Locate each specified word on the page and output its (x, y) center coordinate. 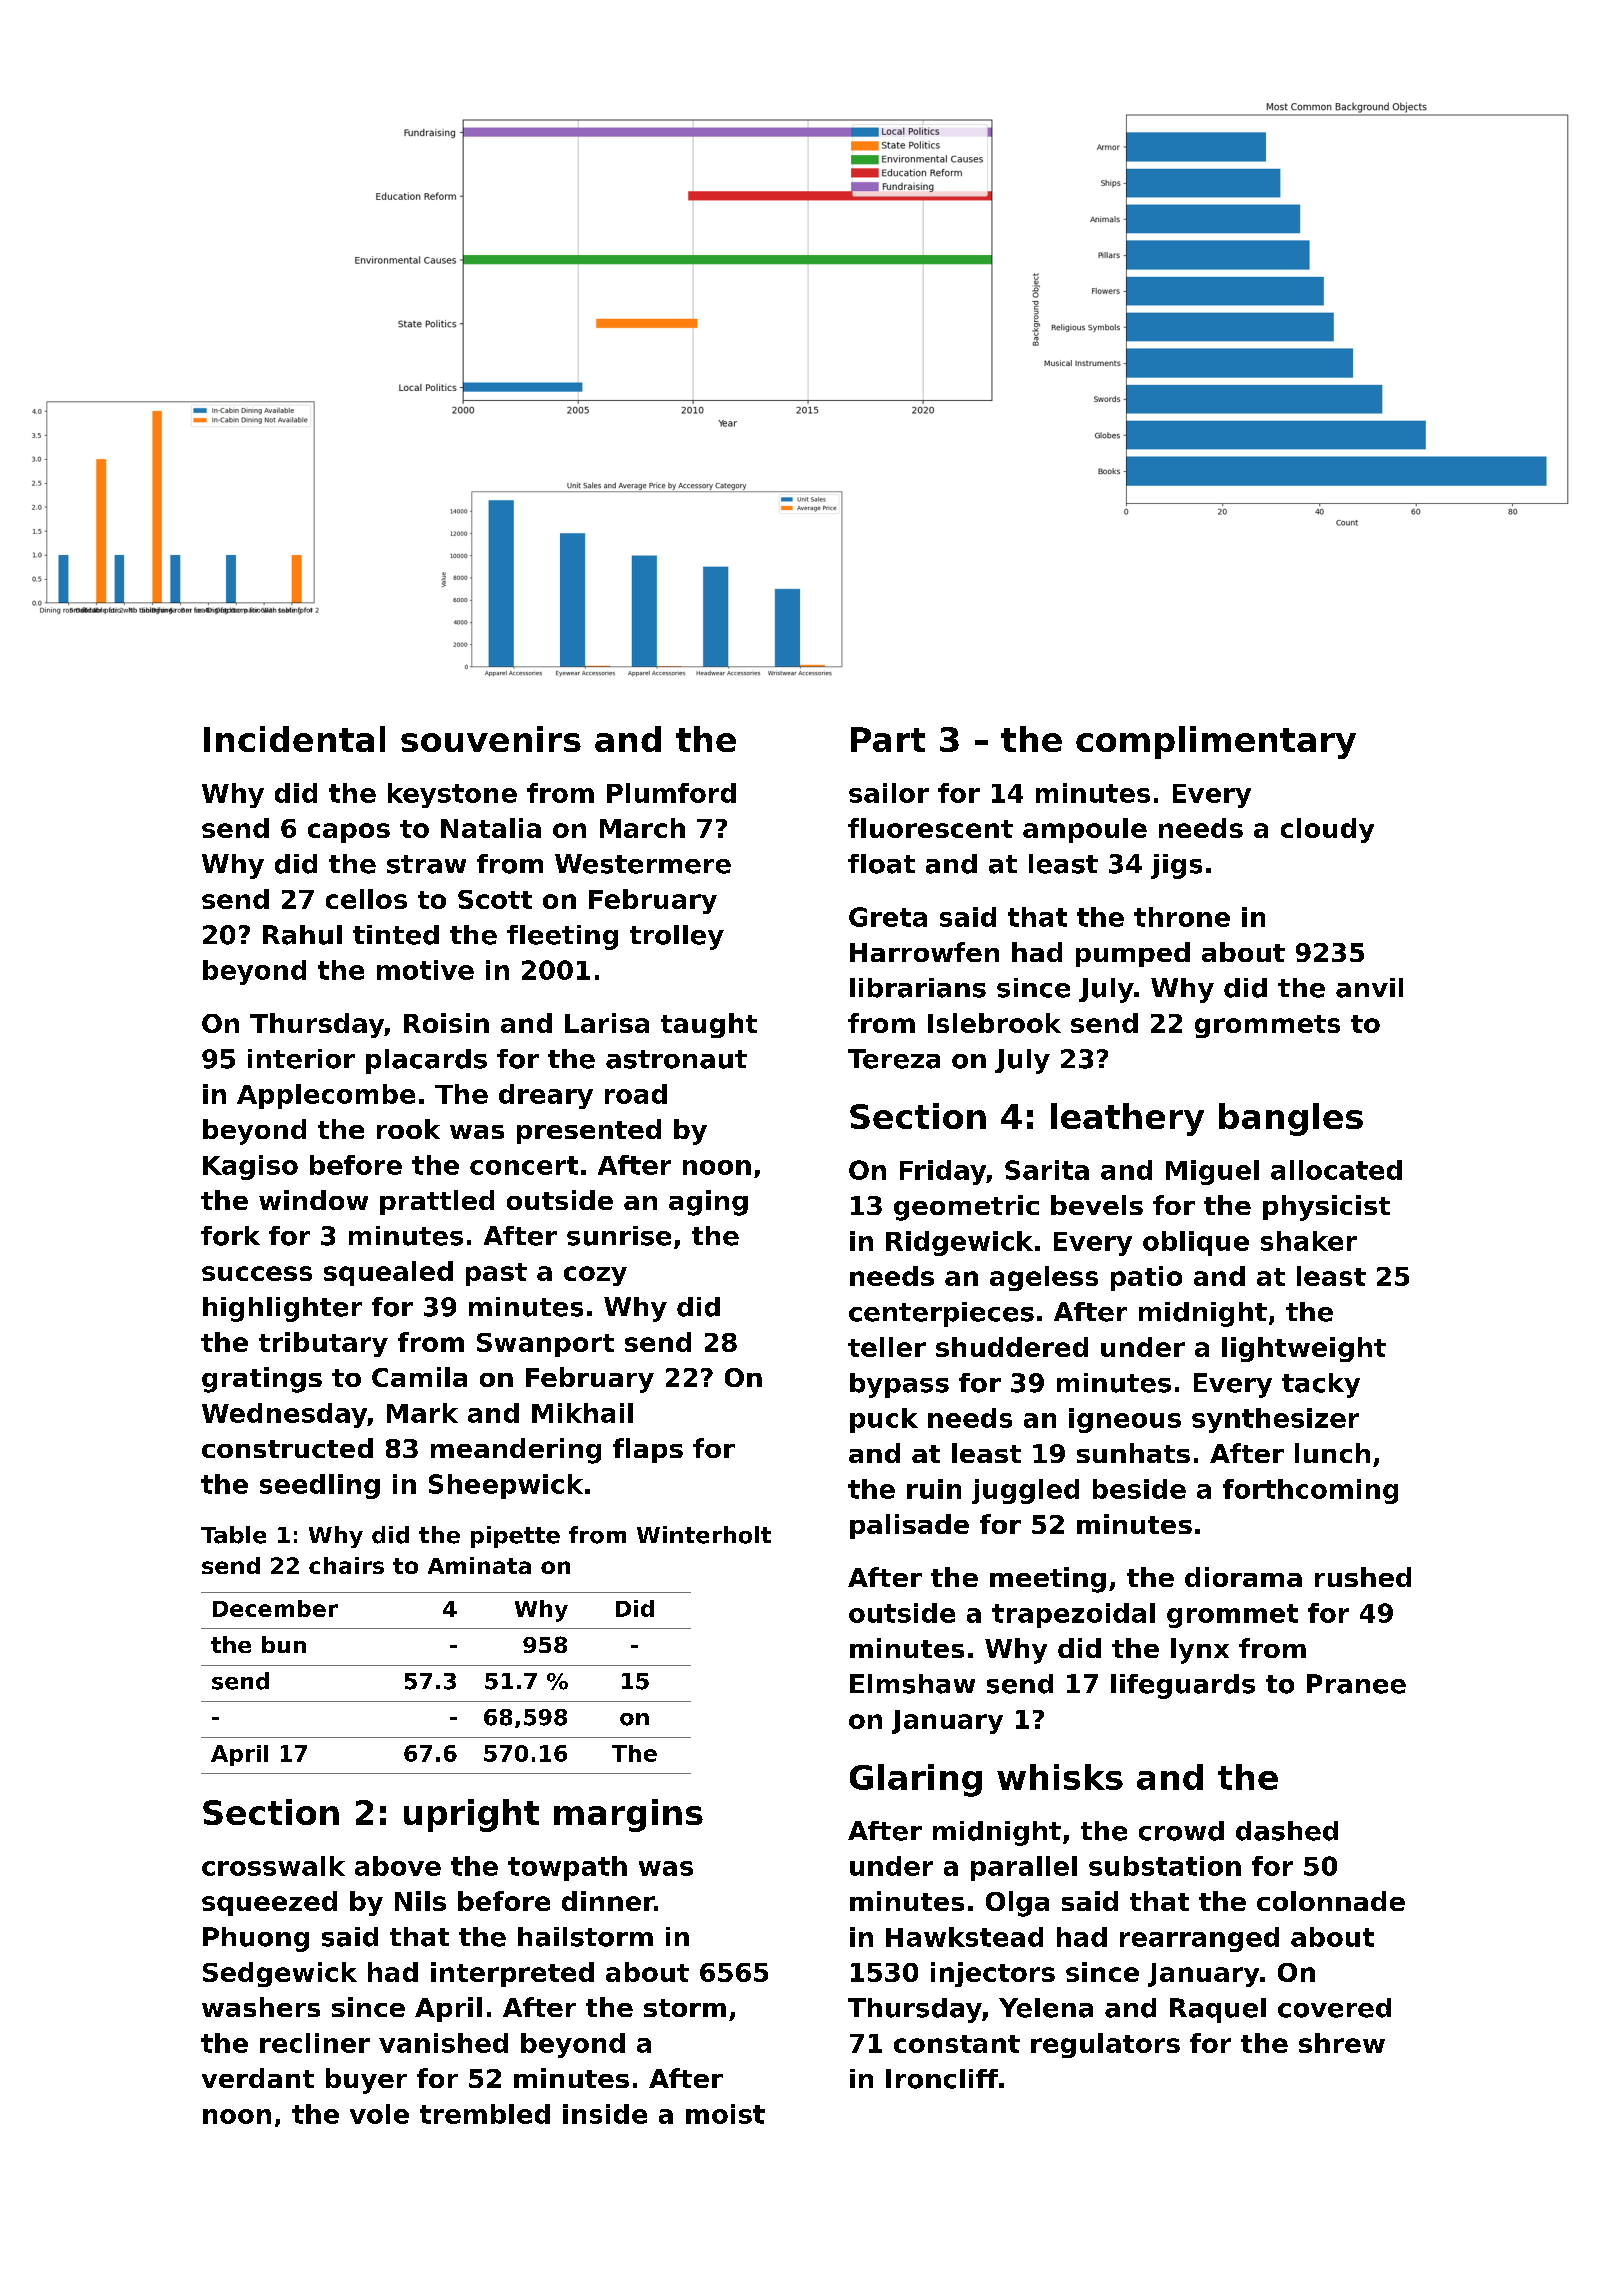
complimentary (1216, 742)
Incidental (294, 739)
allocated (1336, 1170)
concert (524, 1165)
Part (888, 739)
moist (725, 2114)
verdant (258, 2078)
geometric (966, 1208)
